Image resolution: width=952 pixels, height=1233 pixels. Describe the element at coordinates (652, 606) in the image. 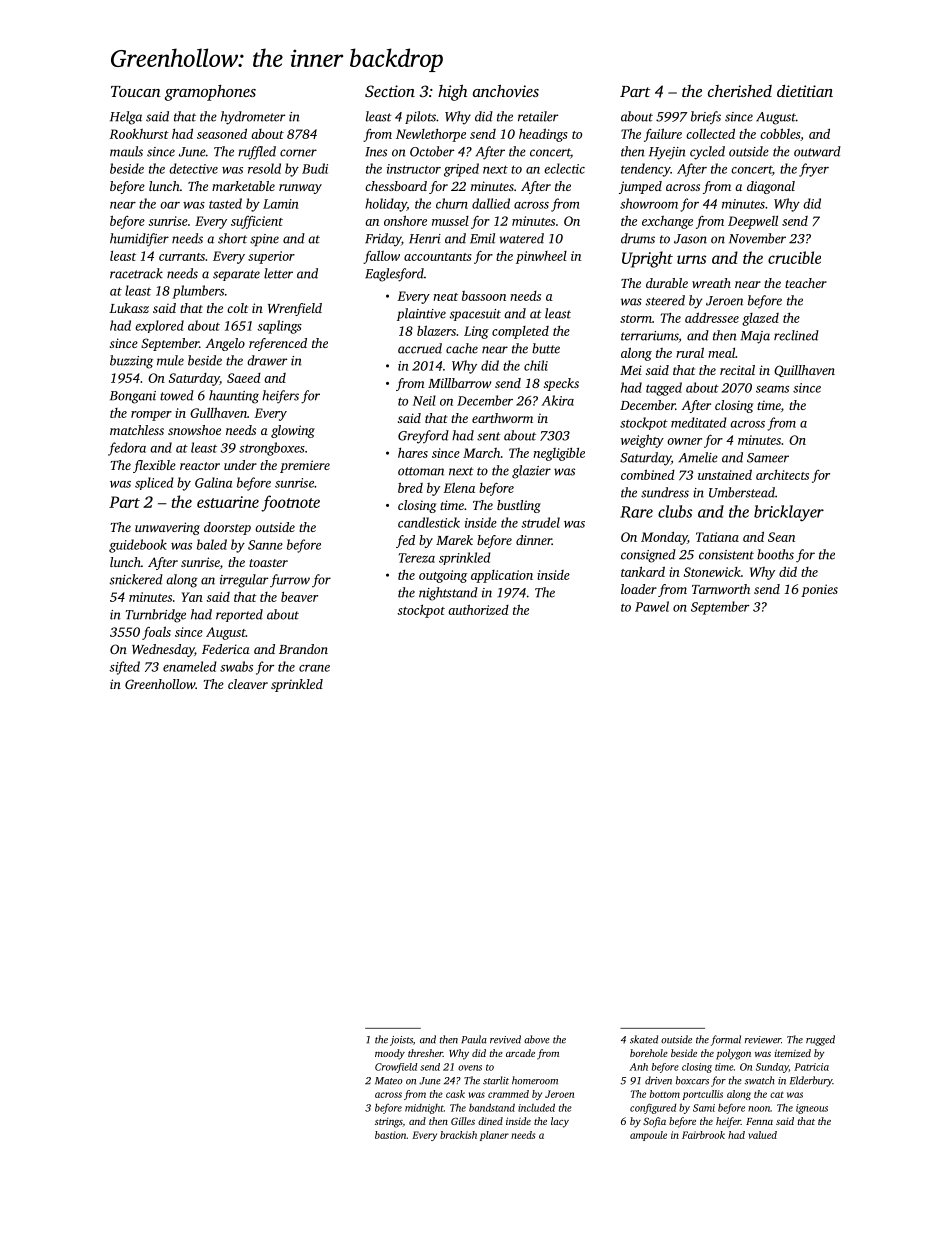

I see `Pawel` at that location.
